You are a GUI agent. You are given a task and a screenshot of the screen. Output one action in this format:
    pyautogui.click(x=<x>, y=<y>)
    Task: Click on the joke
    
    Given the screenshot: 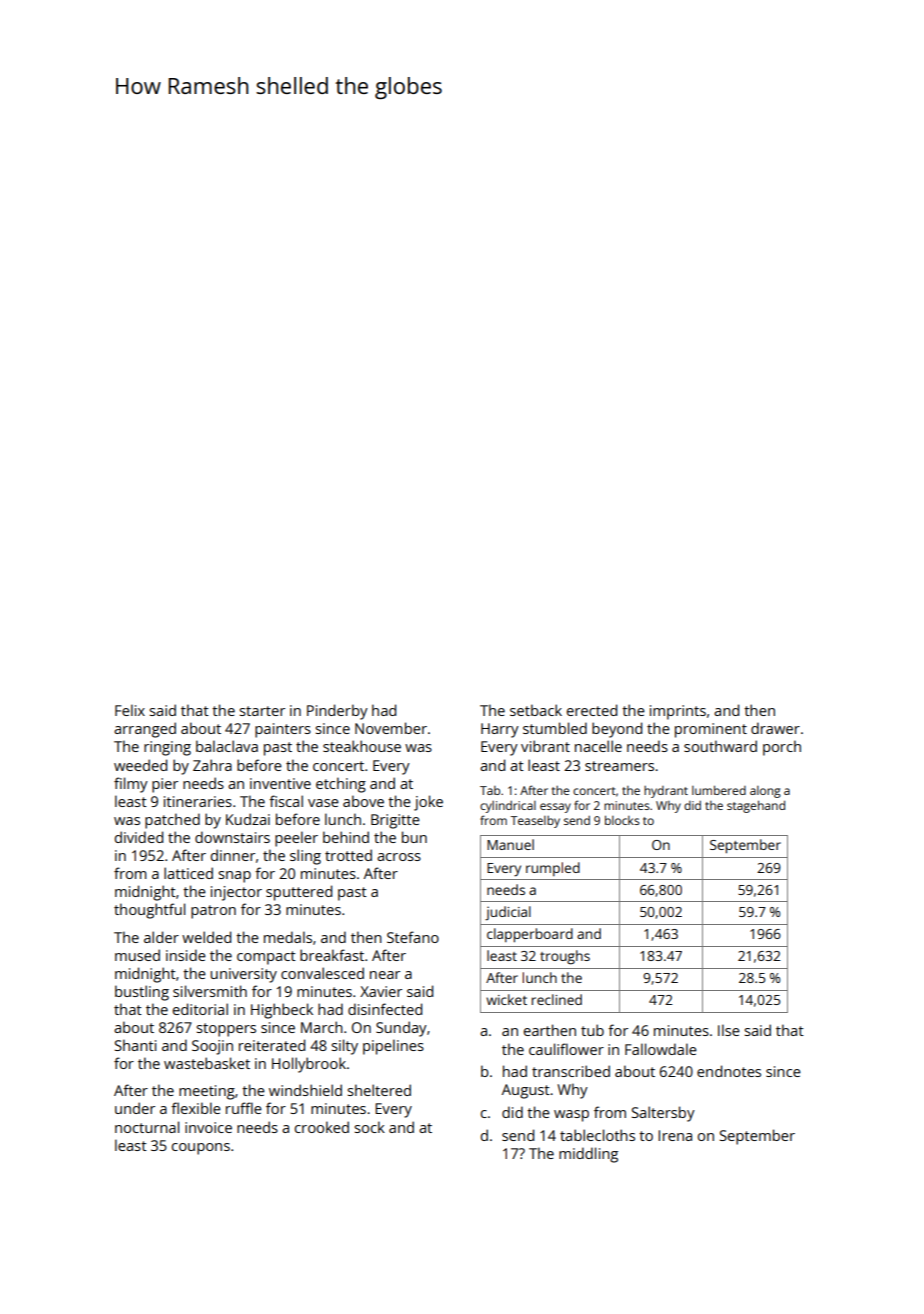 What is the action you would take?
    pyautogui.click(x=428, y=803)
